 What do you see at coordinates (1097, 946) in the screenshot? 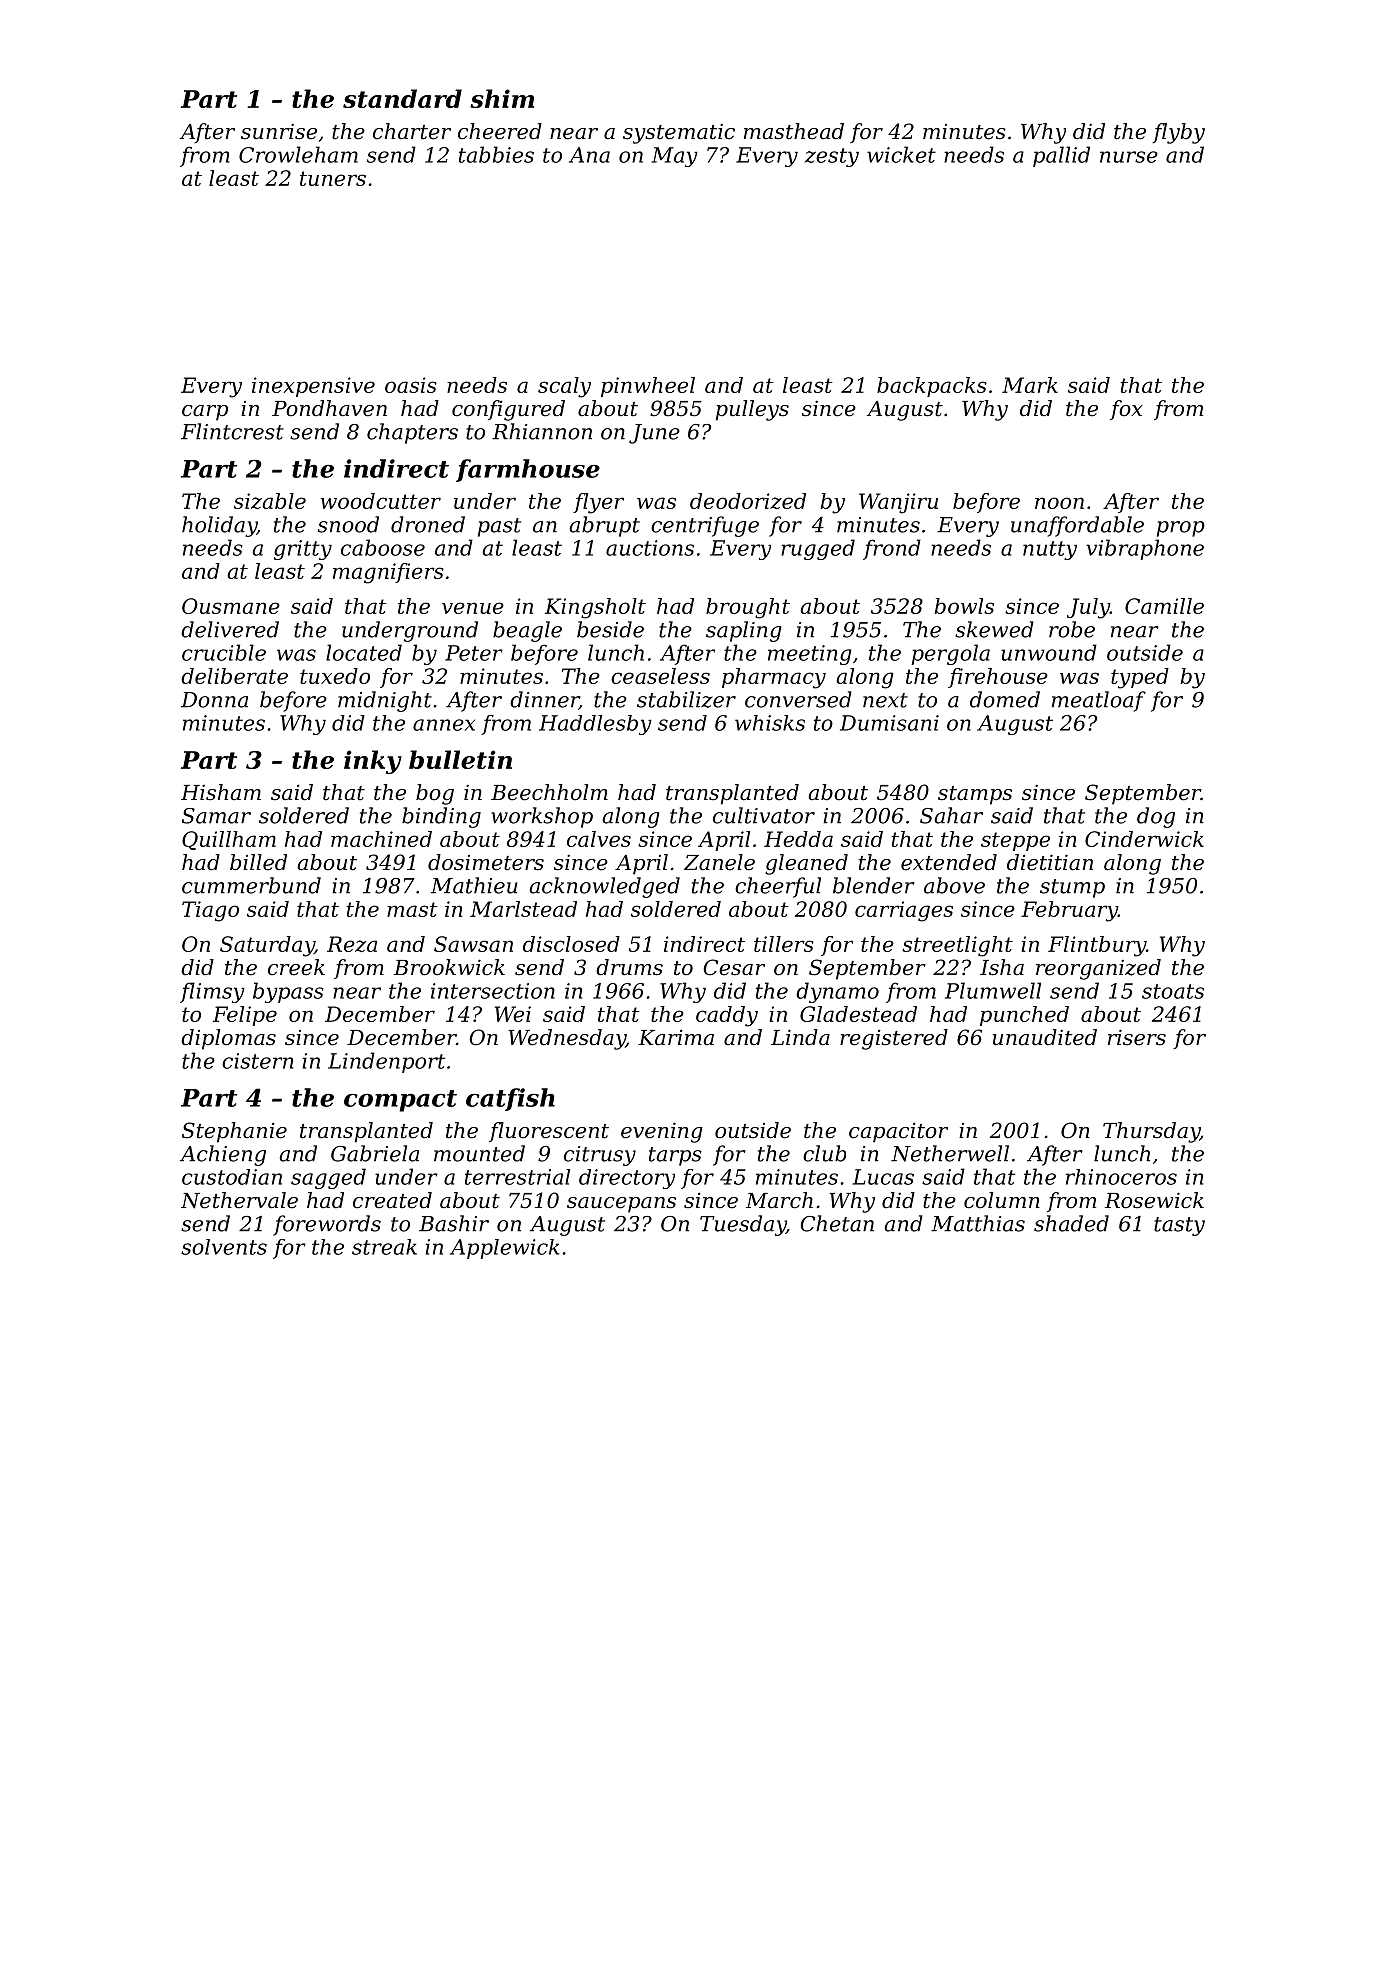
I see `Flintbury` at bounding box center [1097, 946].
